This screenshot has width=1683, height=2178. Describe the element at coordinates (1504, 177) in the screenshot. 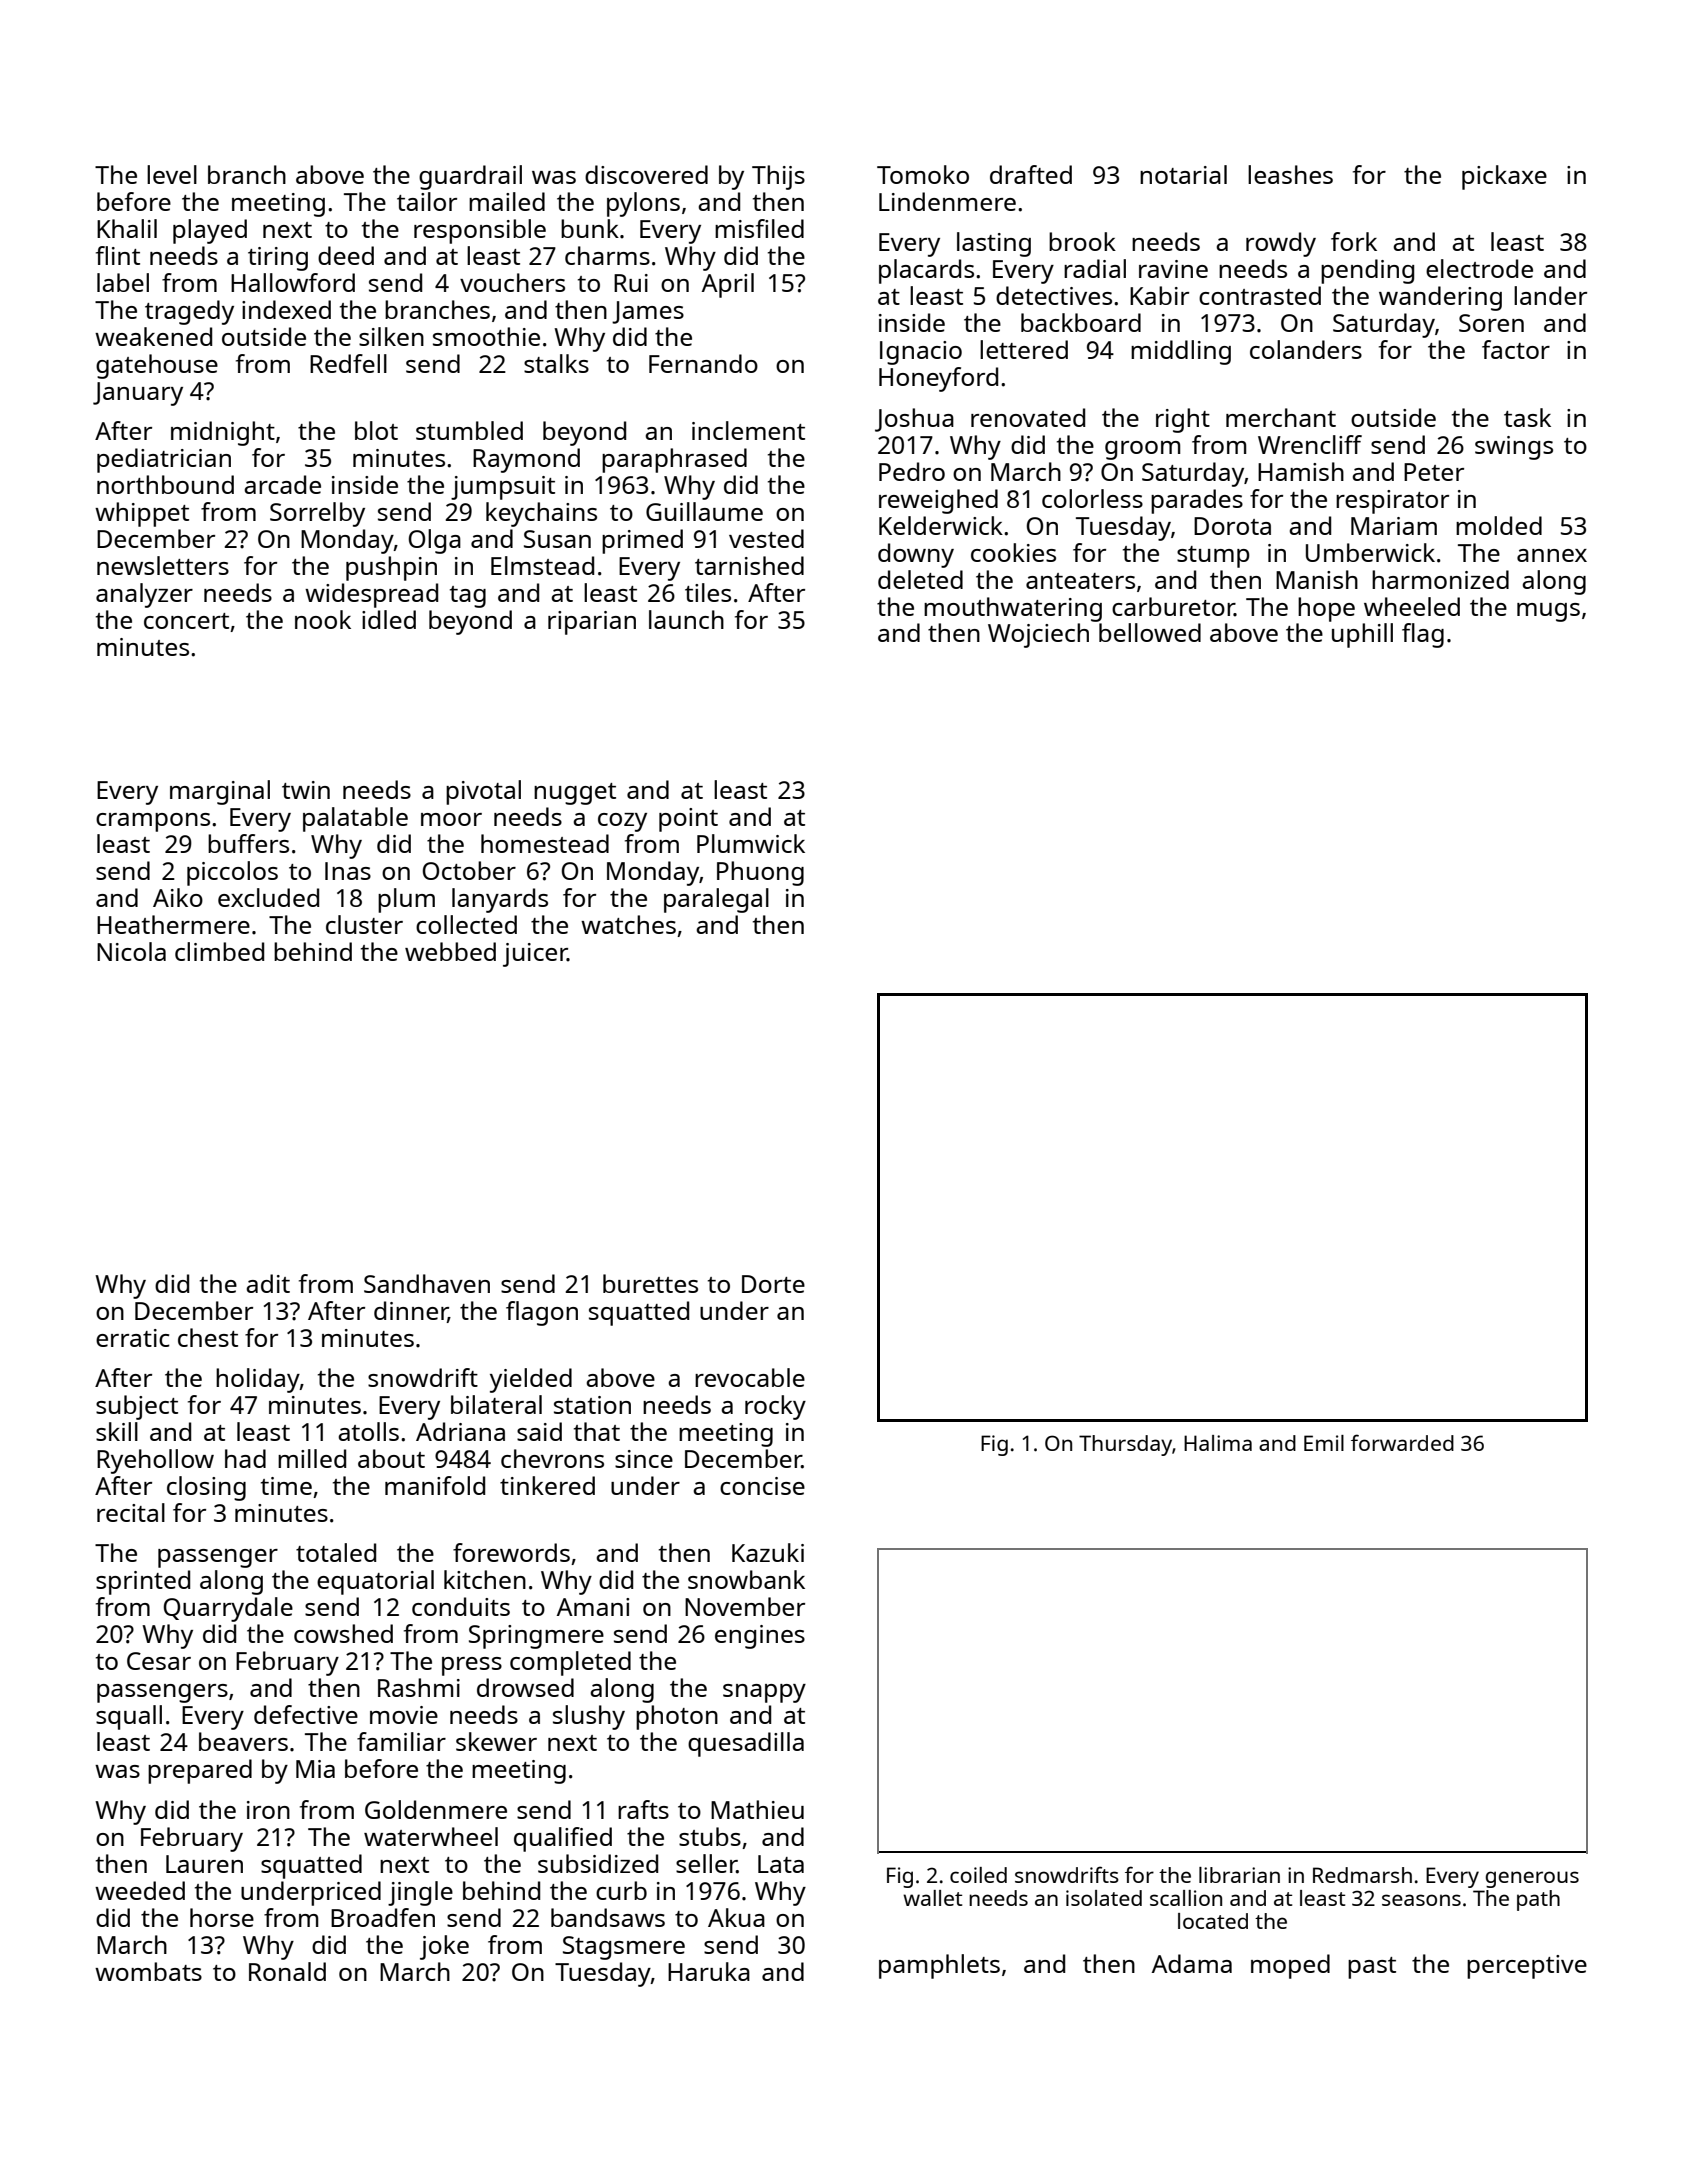

I see `pickaxe` at that location.
